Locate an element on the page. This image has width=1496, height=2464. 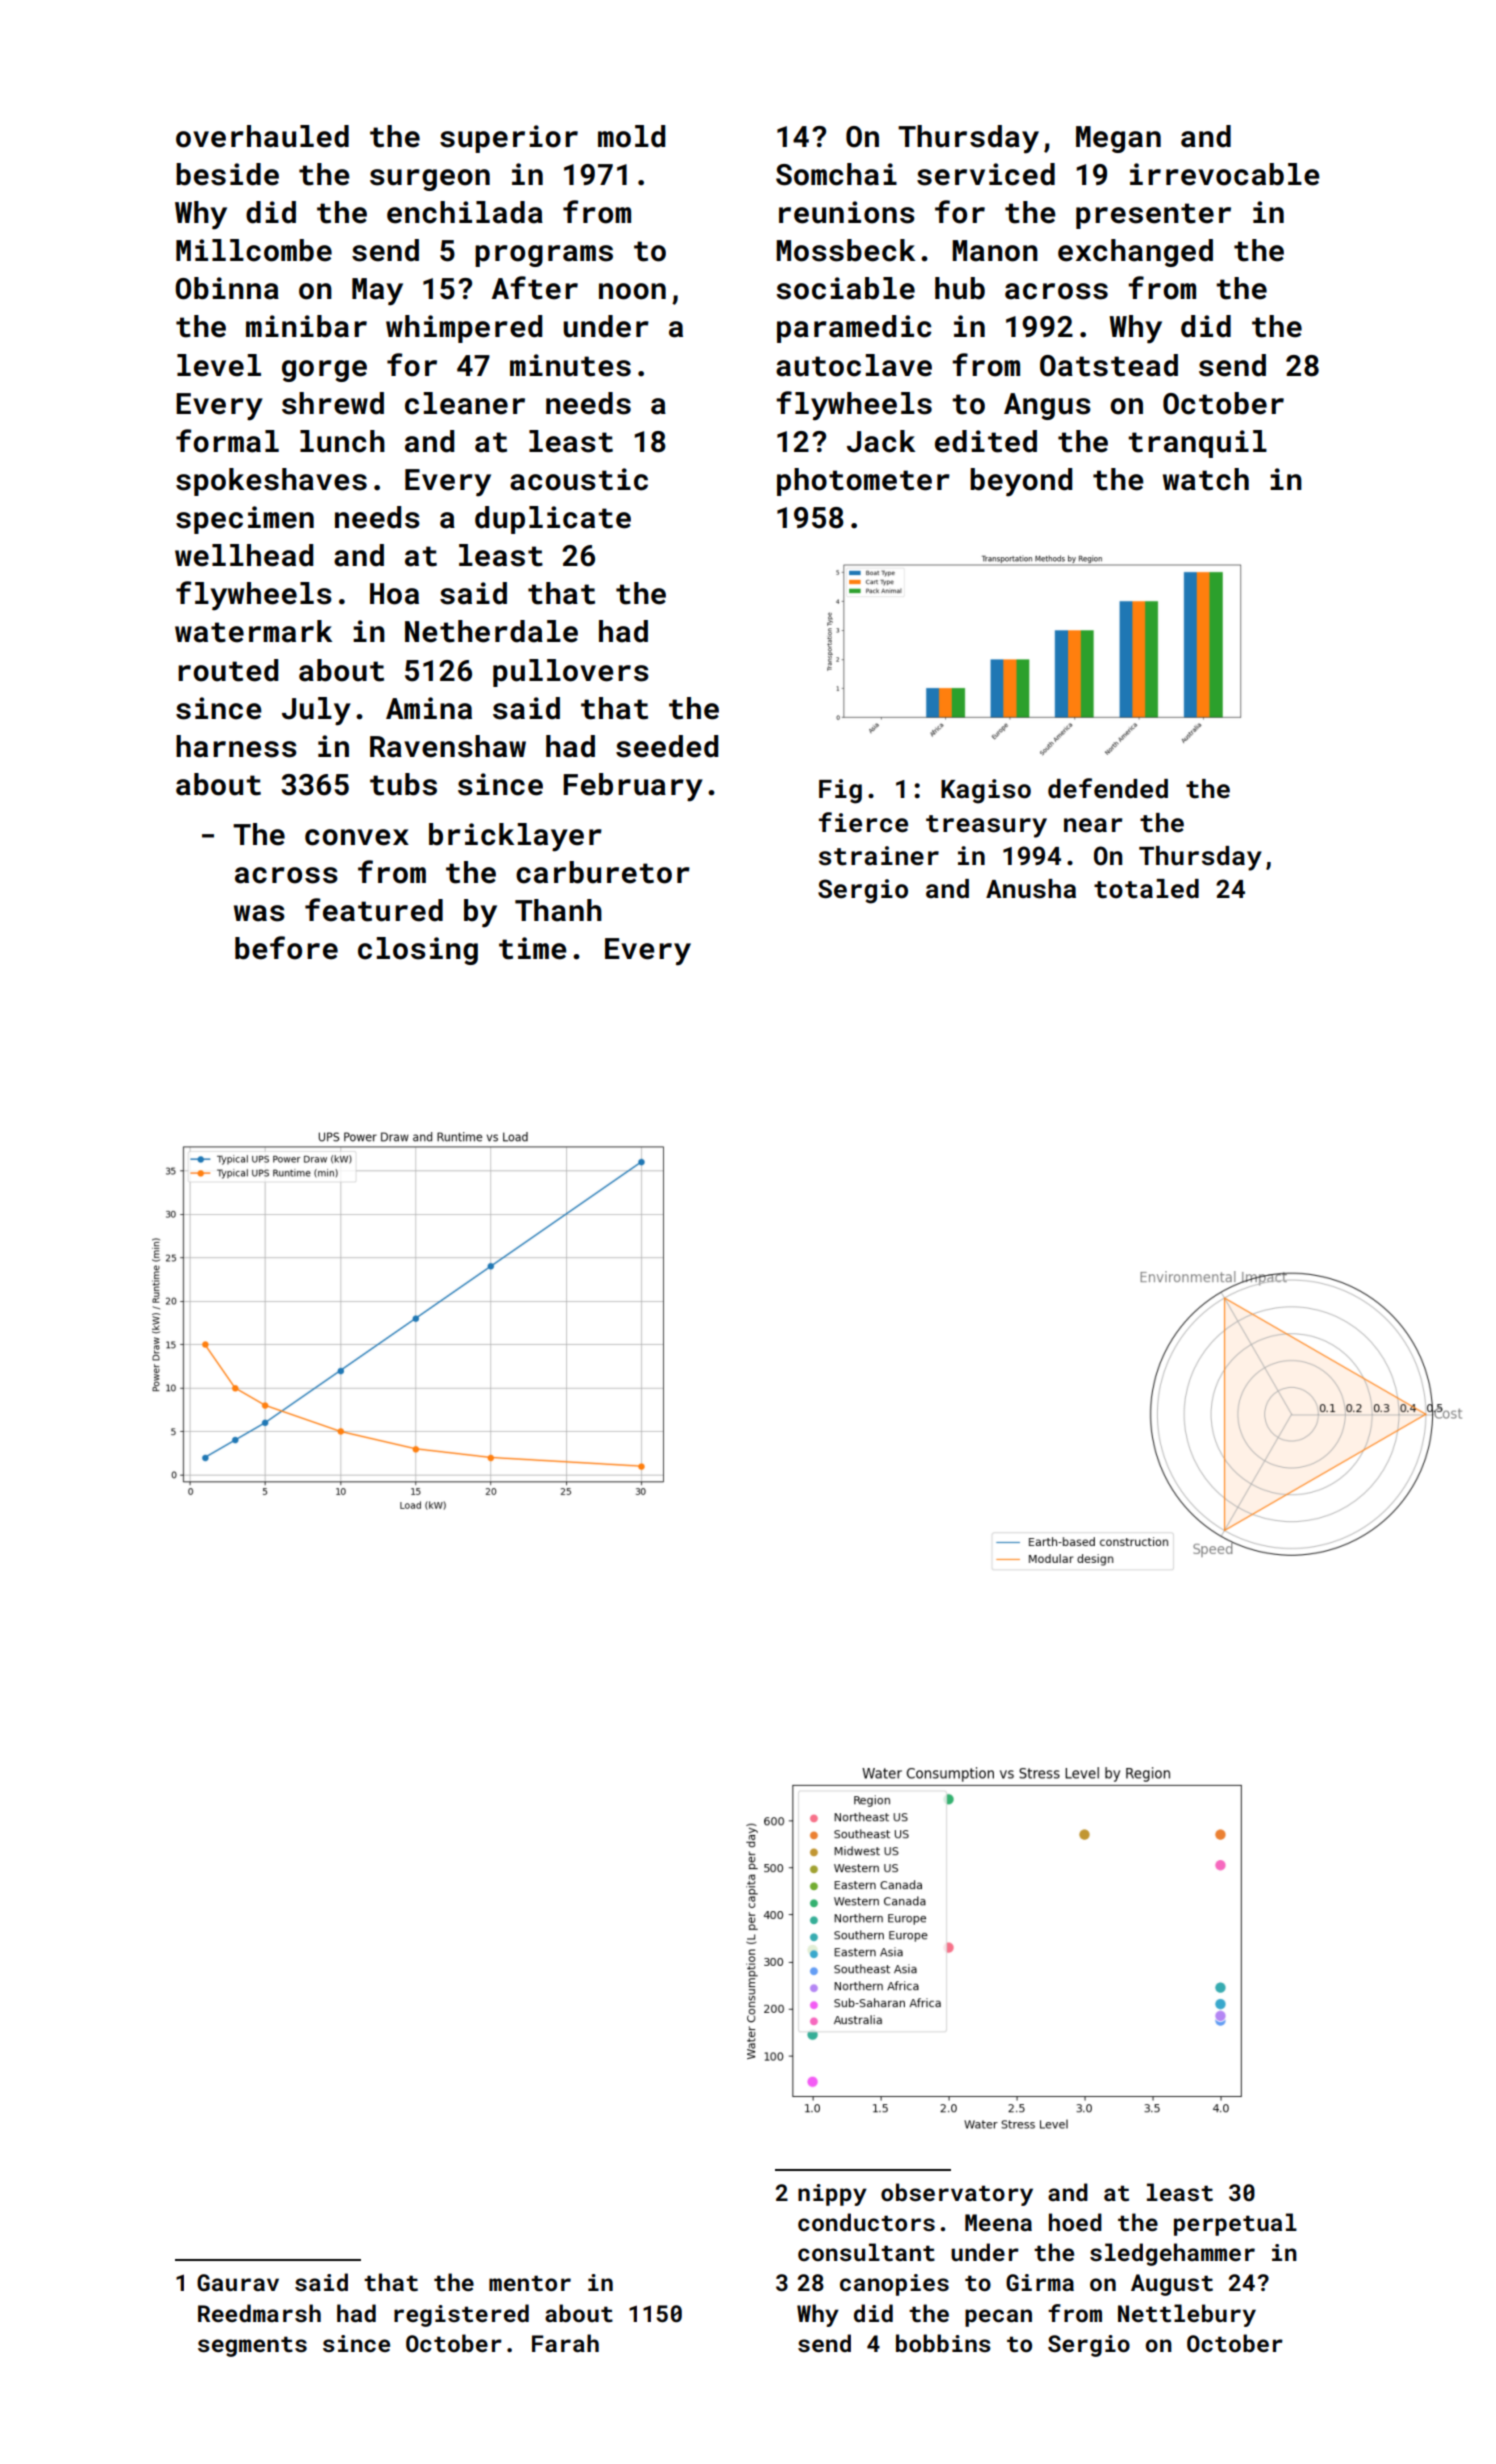
perpetual is located at coordinates (1235, 2224).
